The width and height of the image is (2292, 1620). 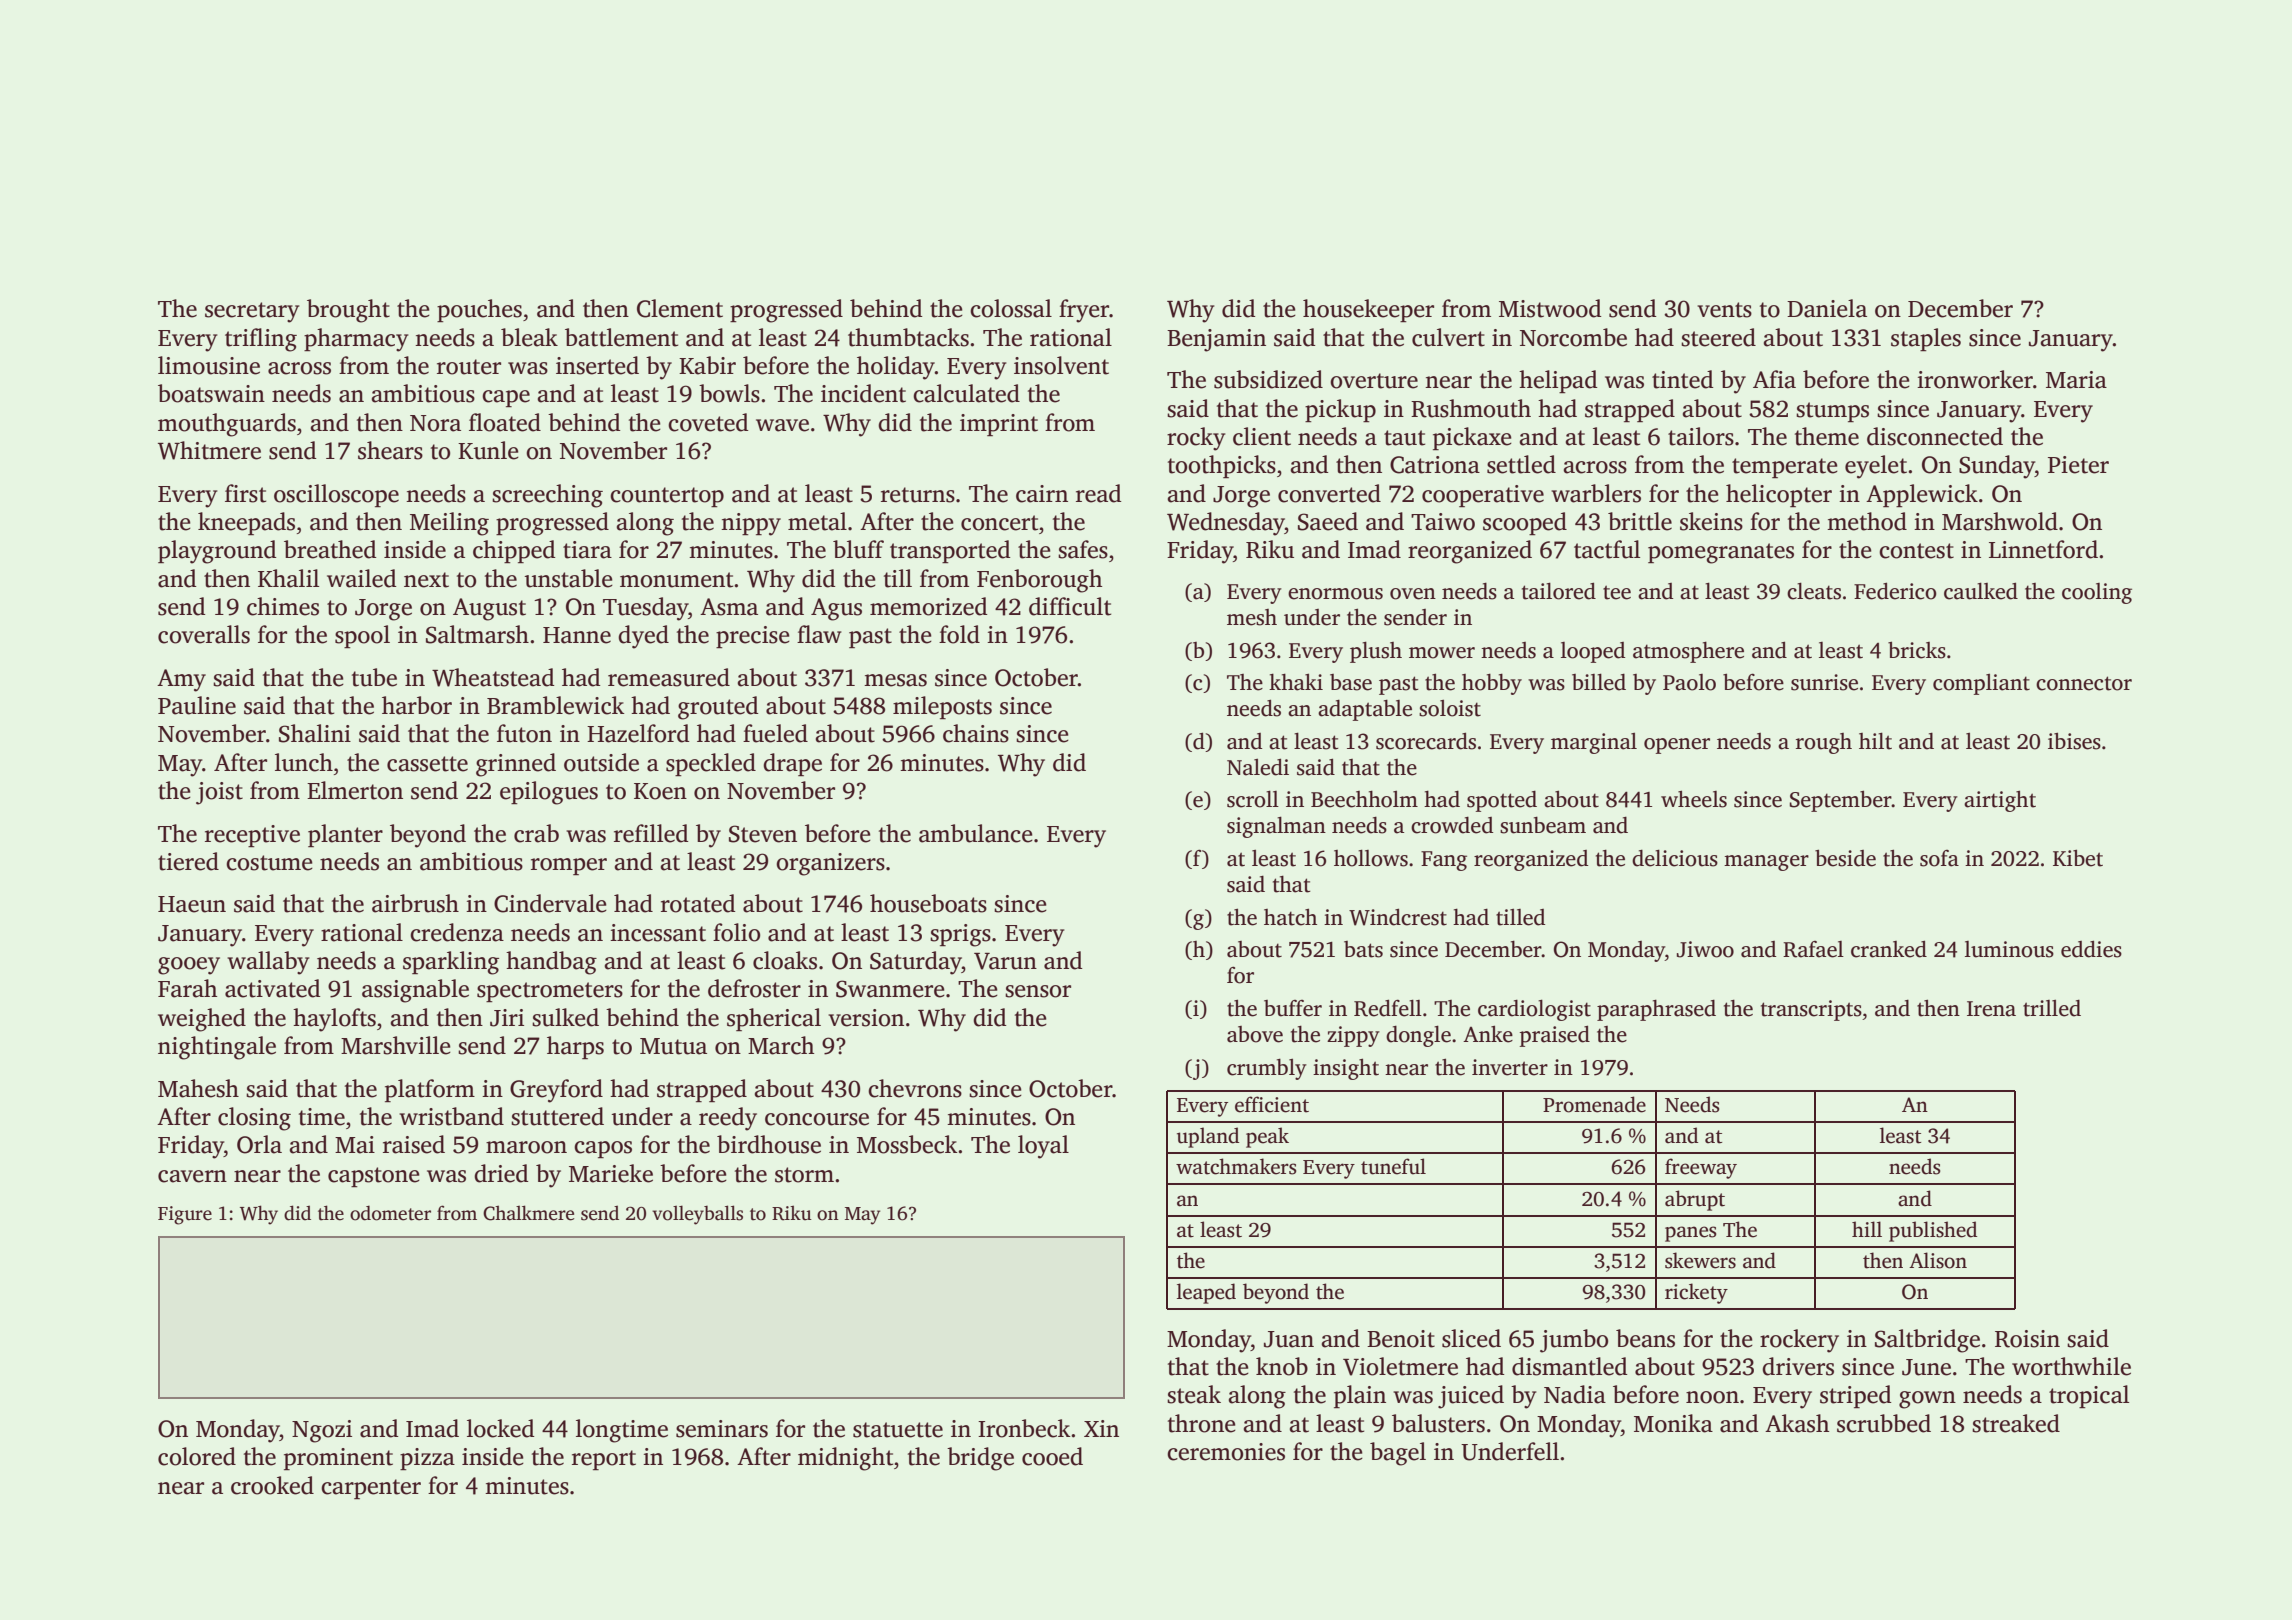 I want to click on delicious, so click(x=1675, y=858).
